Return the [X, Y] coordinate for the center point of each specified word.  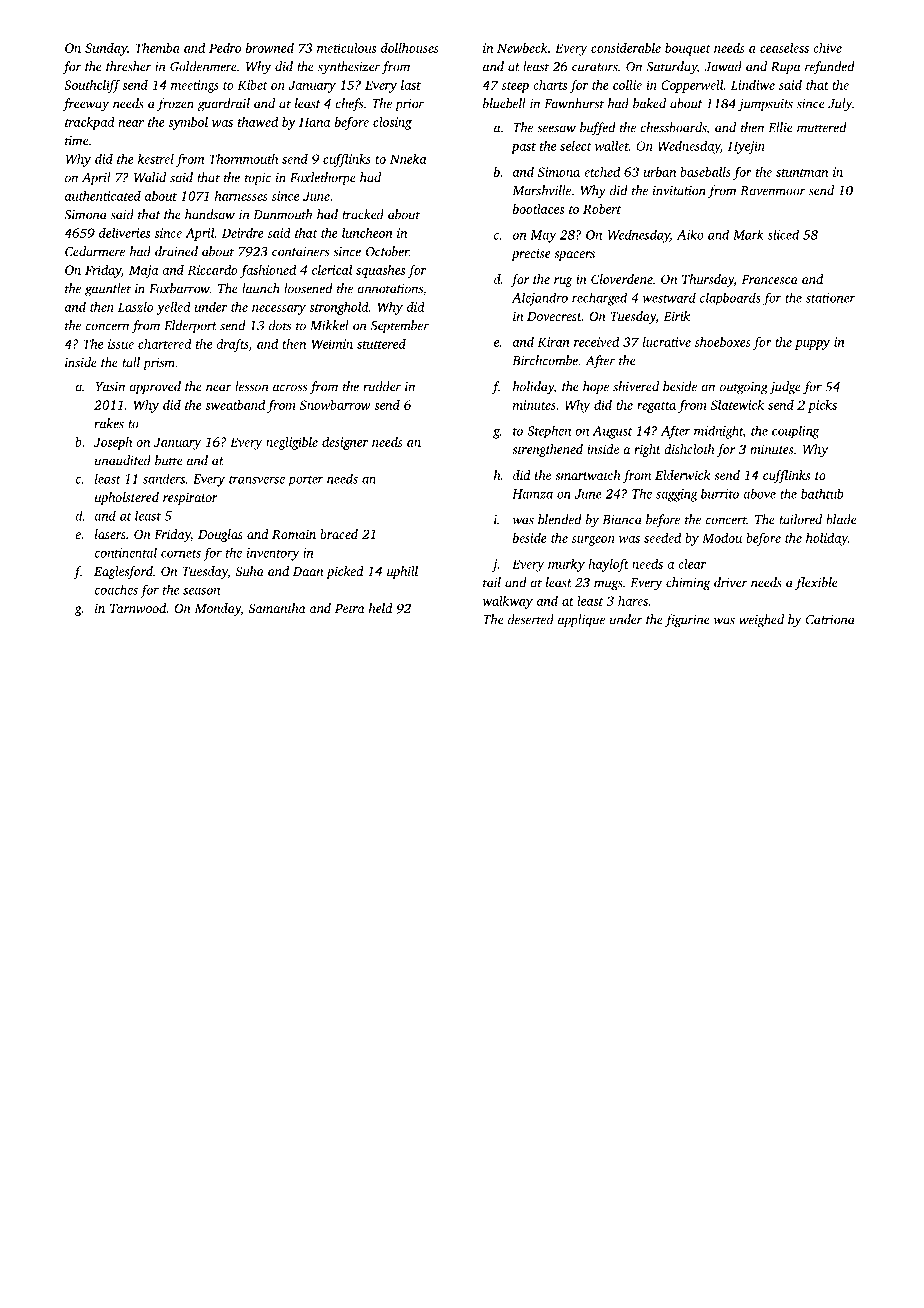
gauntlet [108, 290]
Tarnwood [138, 608]
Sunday [106, 49]
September [400, 326]
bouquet [688, 49]
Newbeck [522, 48]
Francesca [769, 279]
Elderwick [682, 475]
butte [168, 460]
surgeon [593, 541]
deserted [531, 619]
